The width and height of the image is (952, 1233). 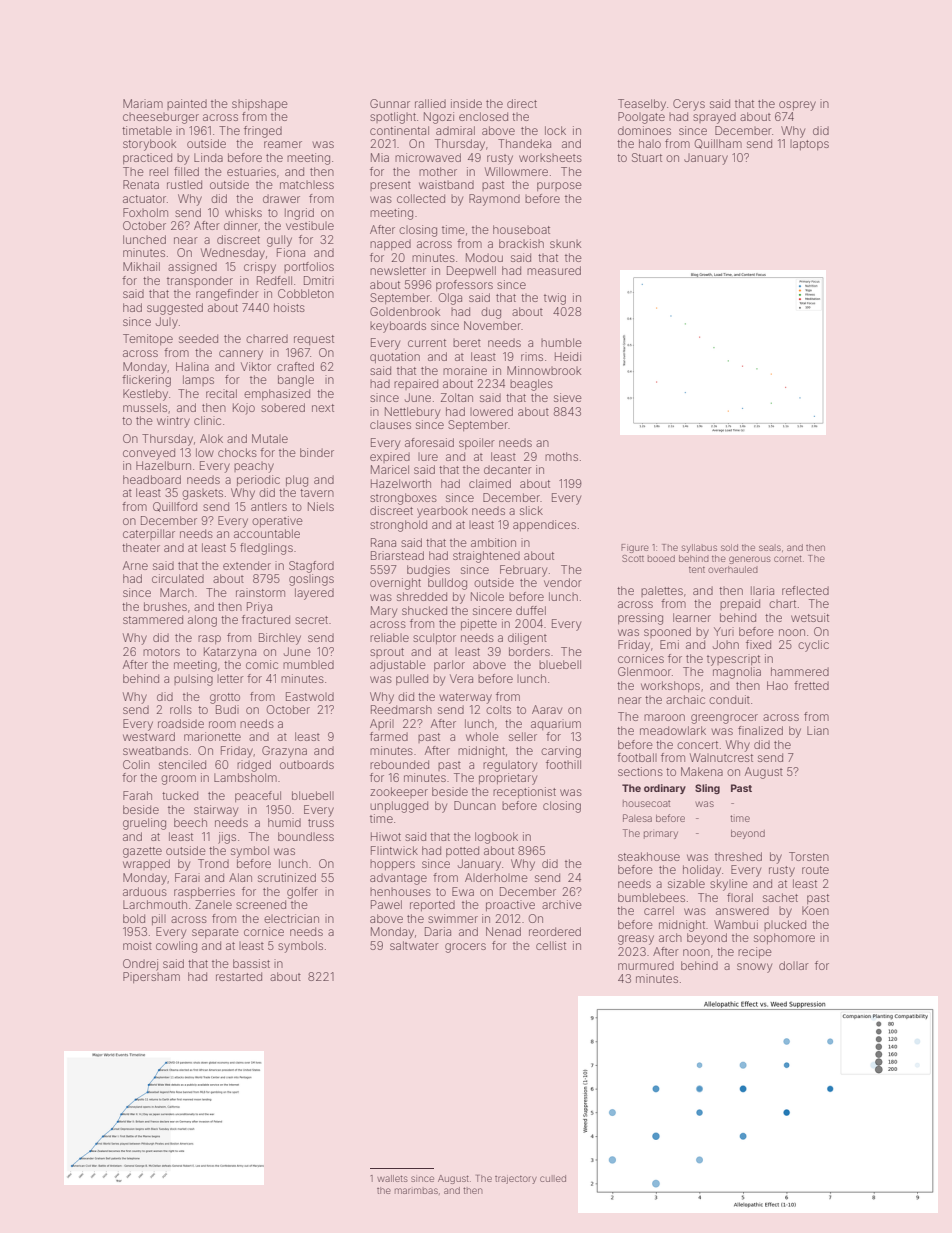 What do you see at coordinates (149, 736) in the image?
I see `westward` at bounding box center [149, 736].
